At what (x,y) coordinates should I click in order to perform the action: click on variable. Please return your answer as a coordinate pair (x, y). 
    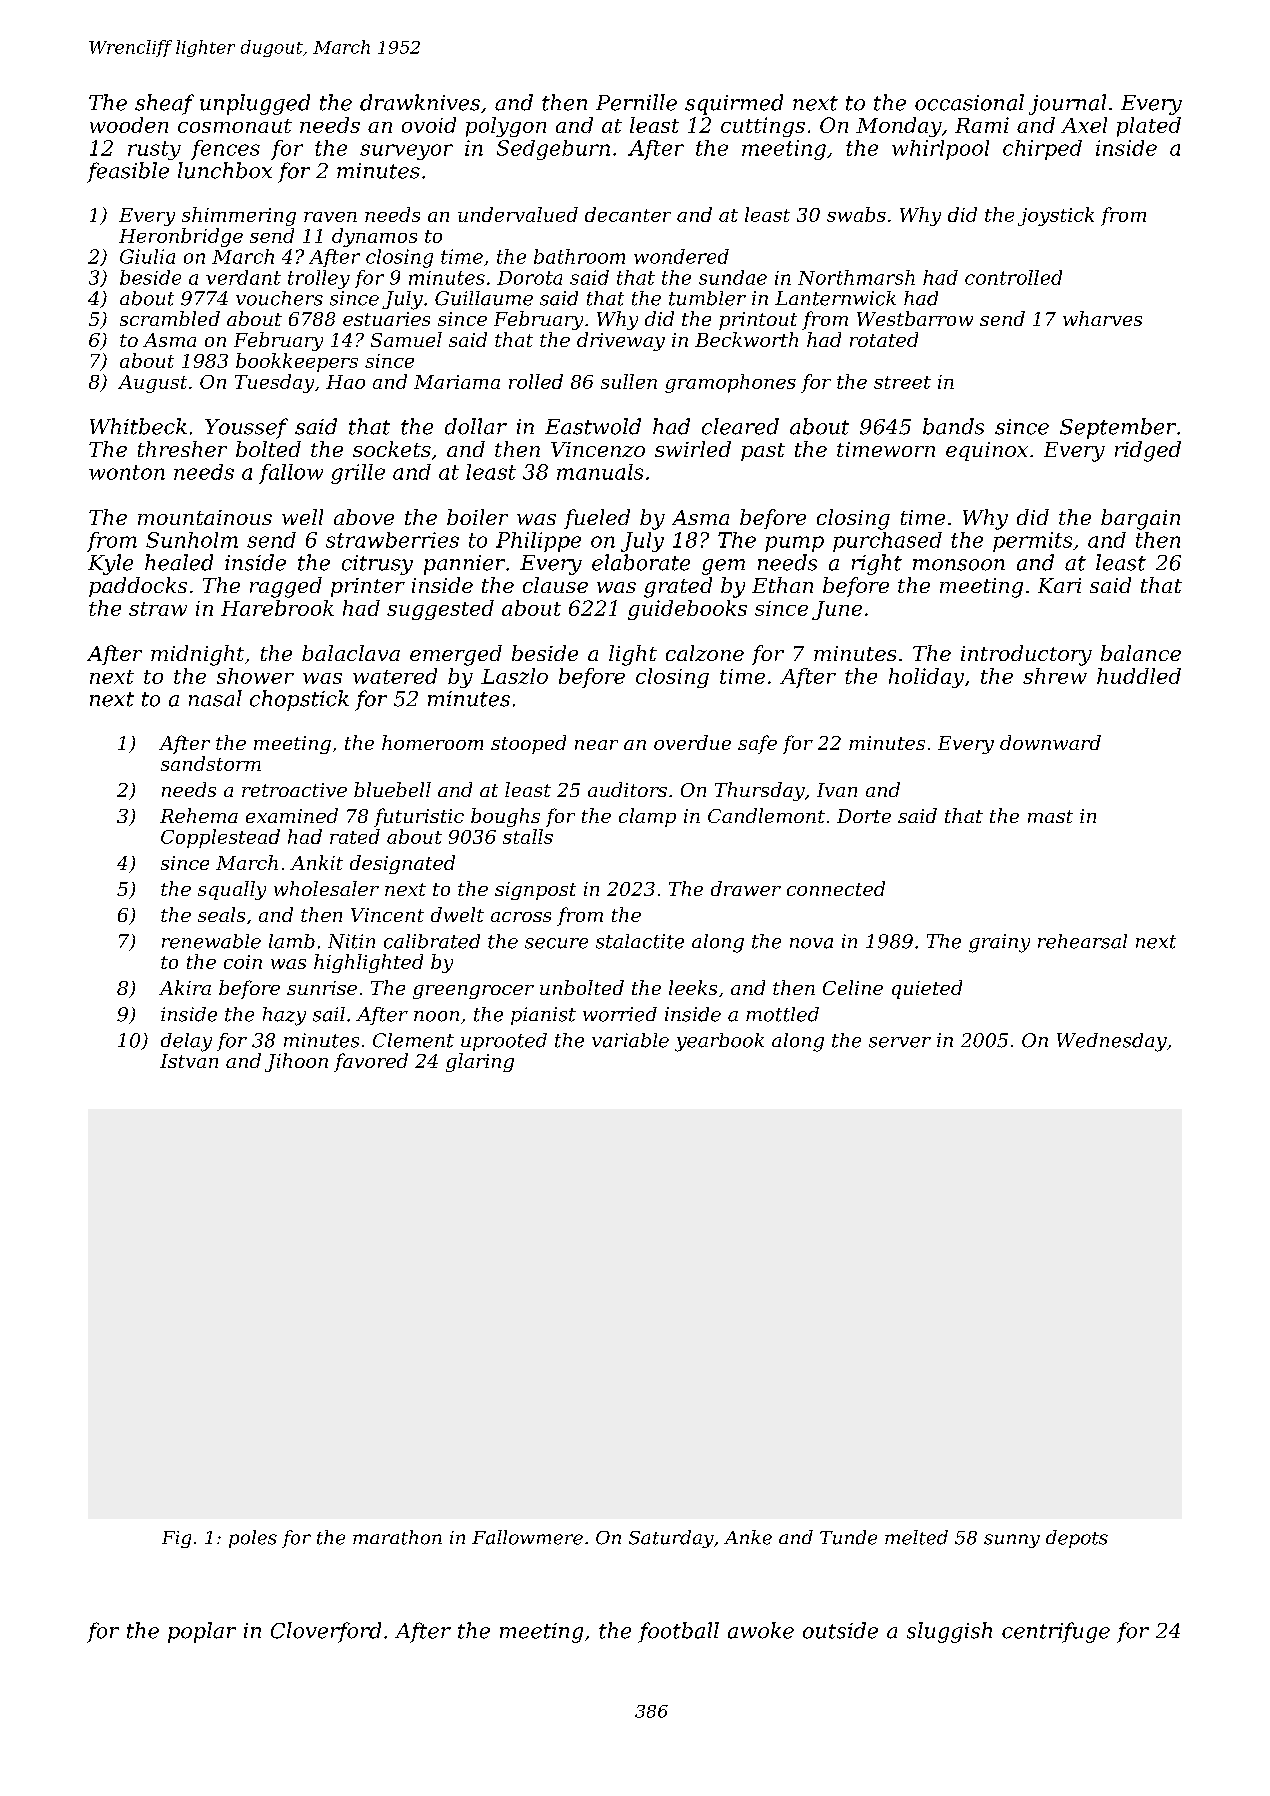
    Looking at the image, I should click on (630, 1040).
